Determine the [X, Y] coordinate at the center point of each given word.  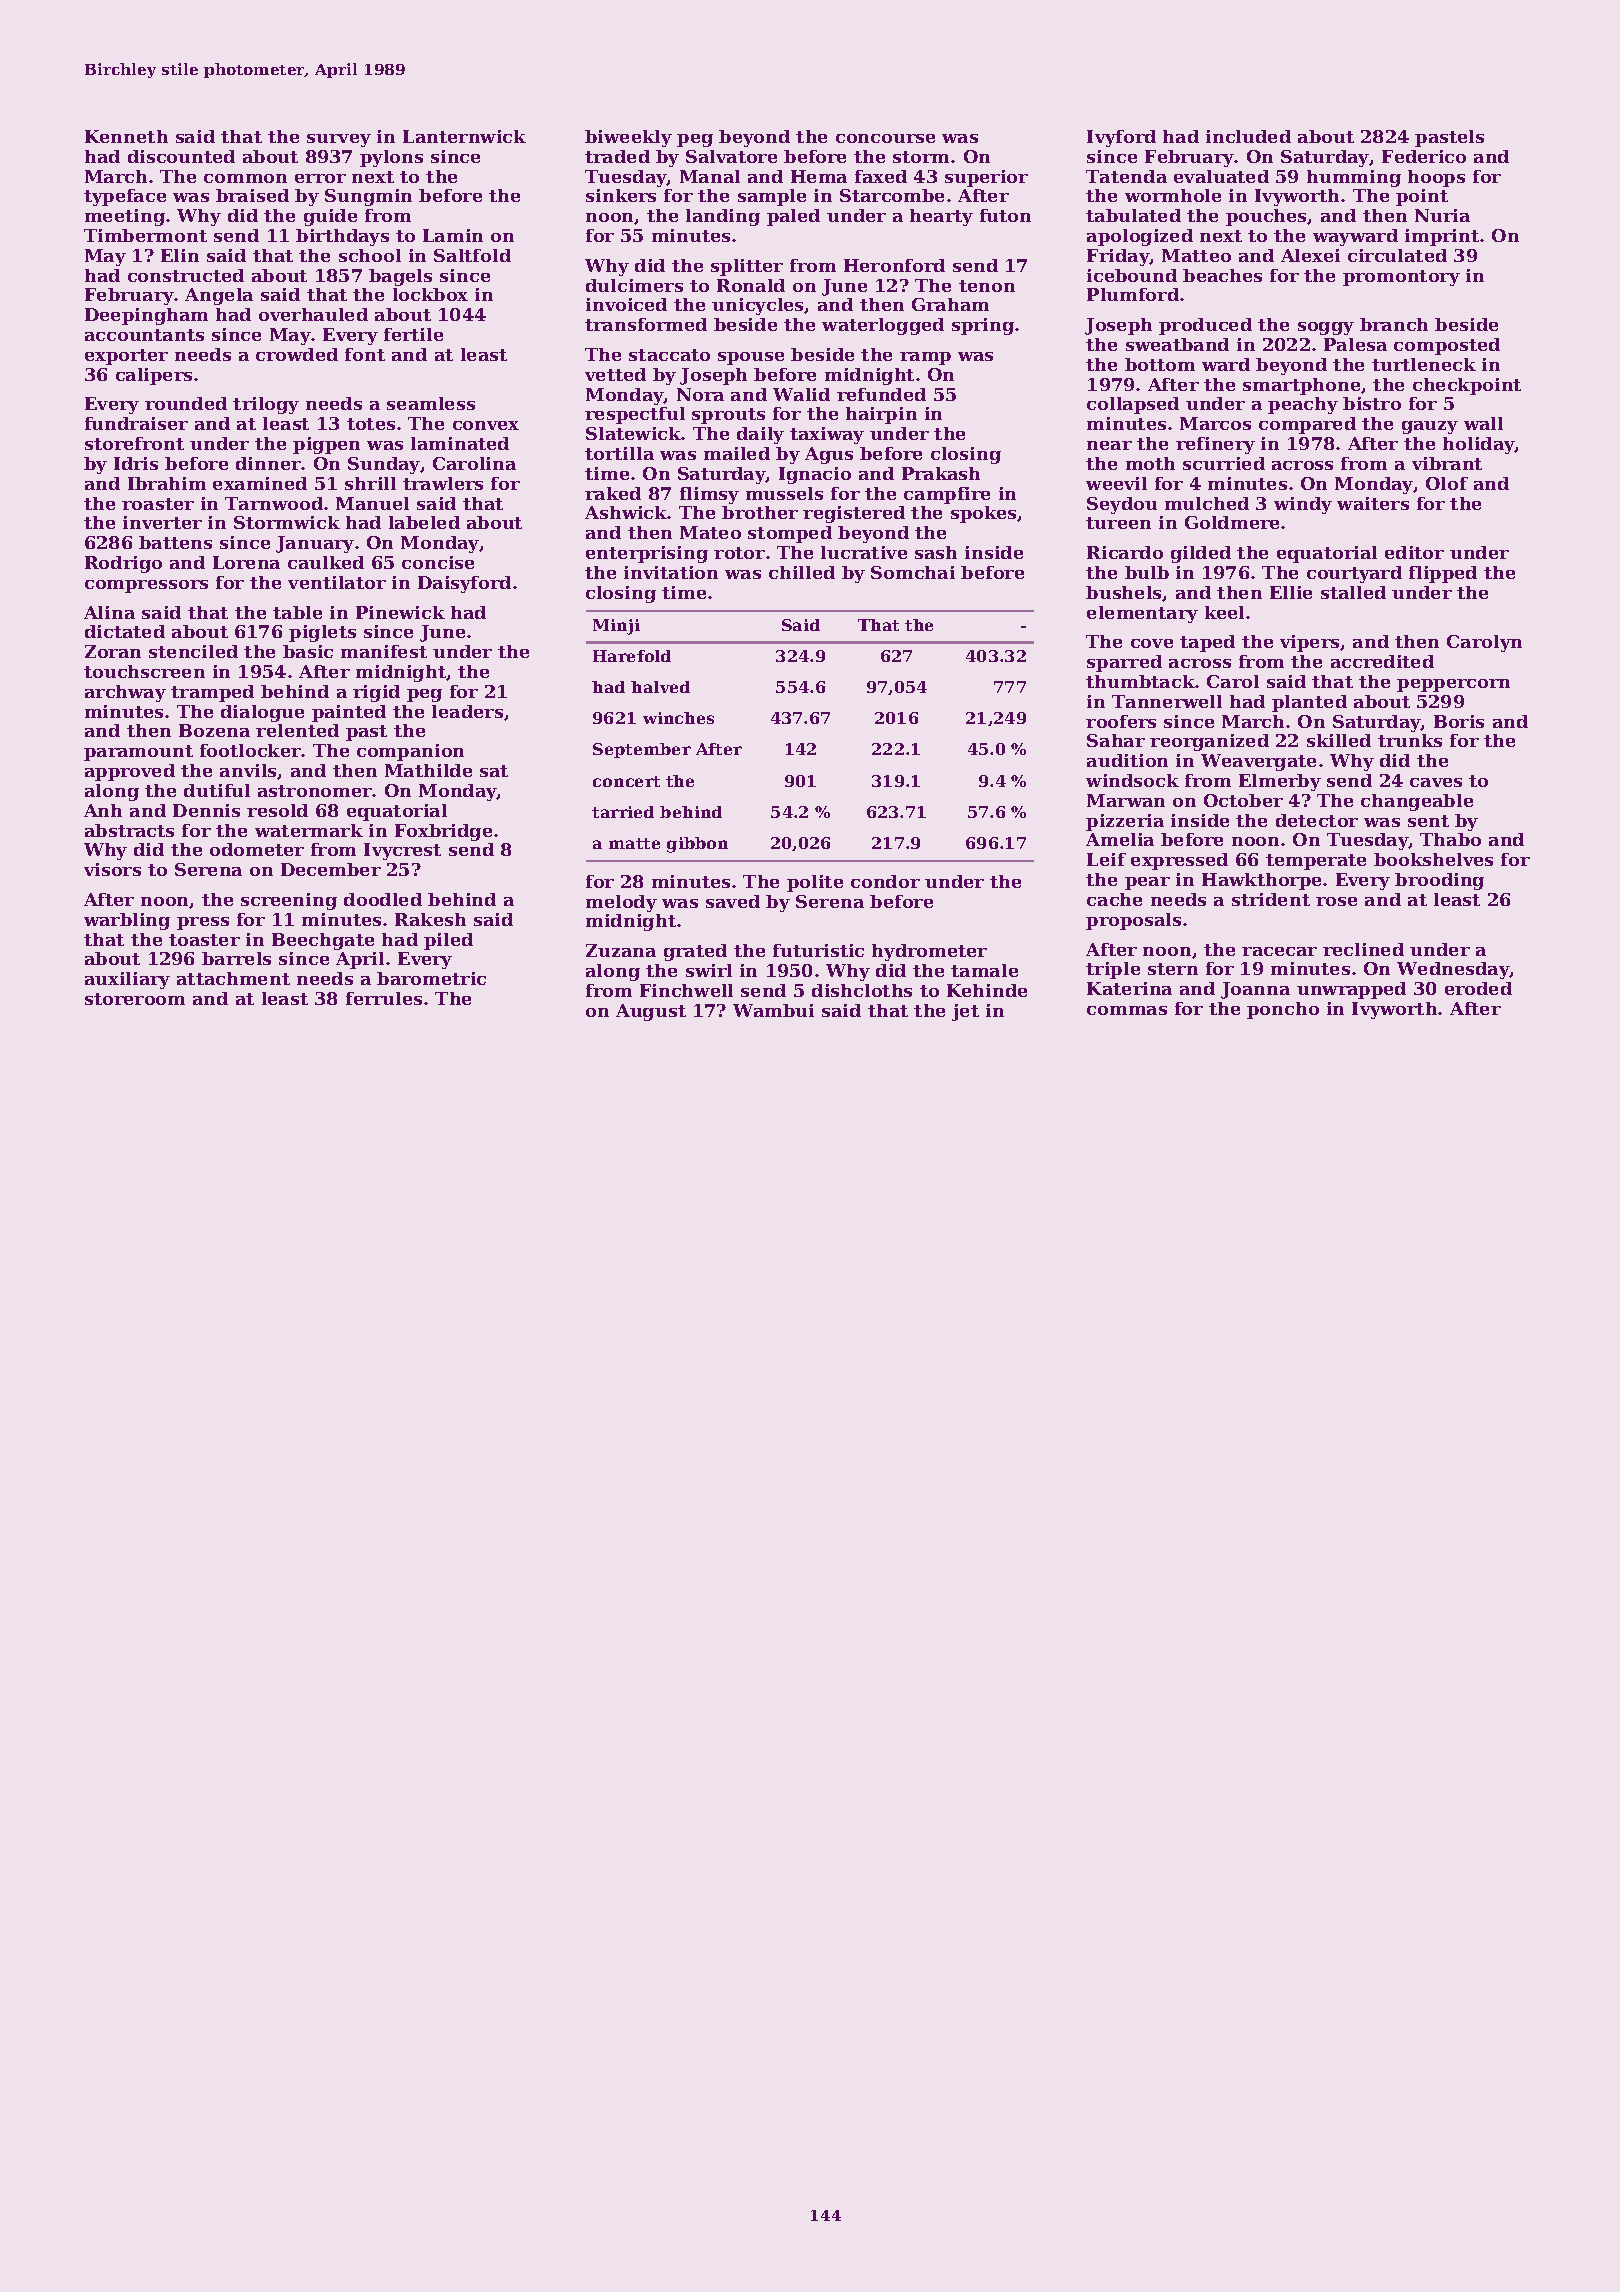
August [651, 1012]
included [1248, 136]
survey [339, 140]
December [331, 869]
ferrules [384, 998]
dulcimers [634, 285]
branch [1394, 324]
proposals [1133, 921]
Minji [616, 627]
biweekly [628, 138]
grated [695, 952]
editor [1414, 552]
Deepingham [146, 316]
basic [308, 651]
